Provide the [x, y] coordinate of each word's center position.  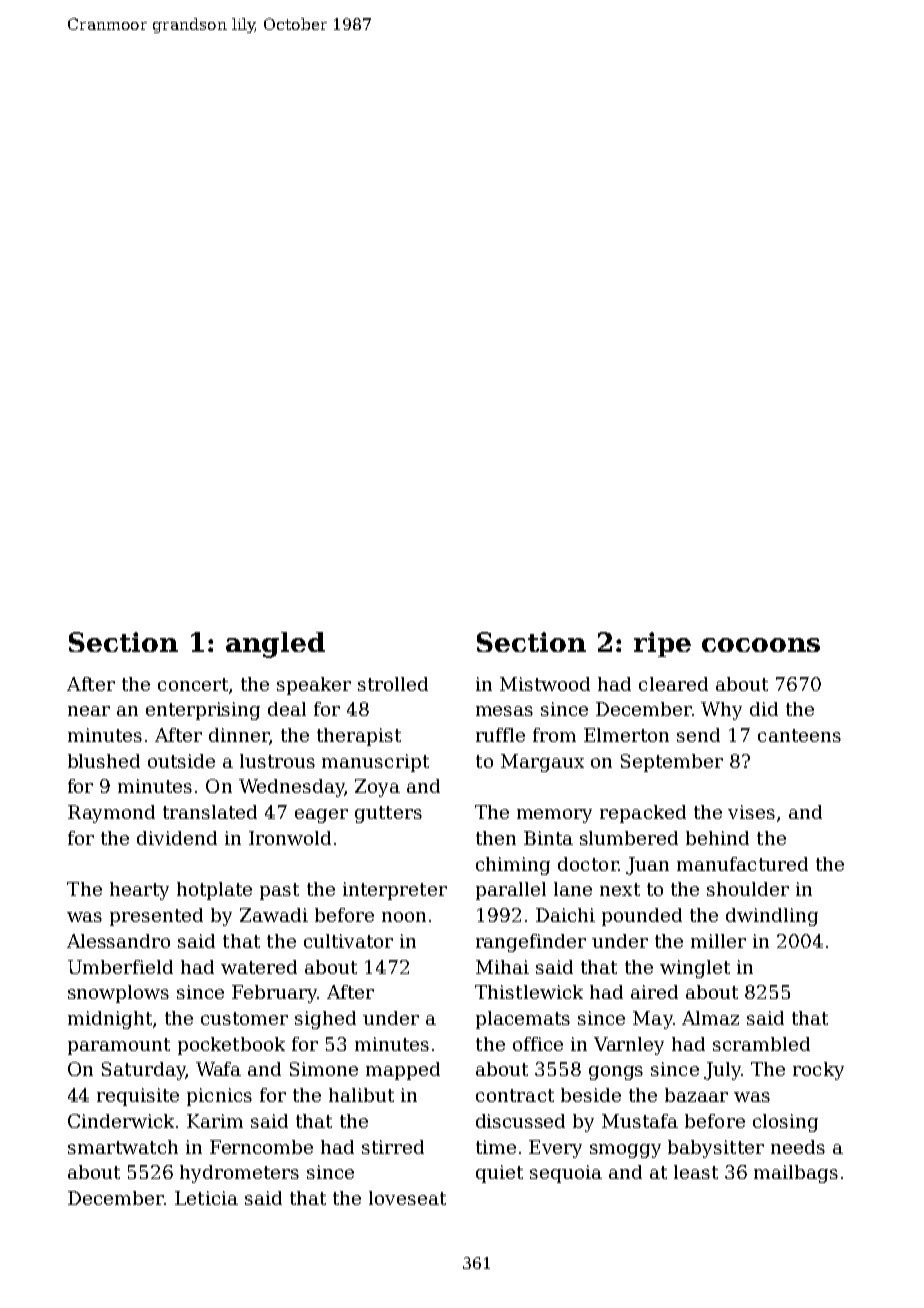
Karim [215, 1121]
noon [404, 917]
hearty [139, 891]
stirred [393, 1147]
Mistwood [545, 684]
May [653, 1020]
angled [275, 645]
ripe [662, 644]
